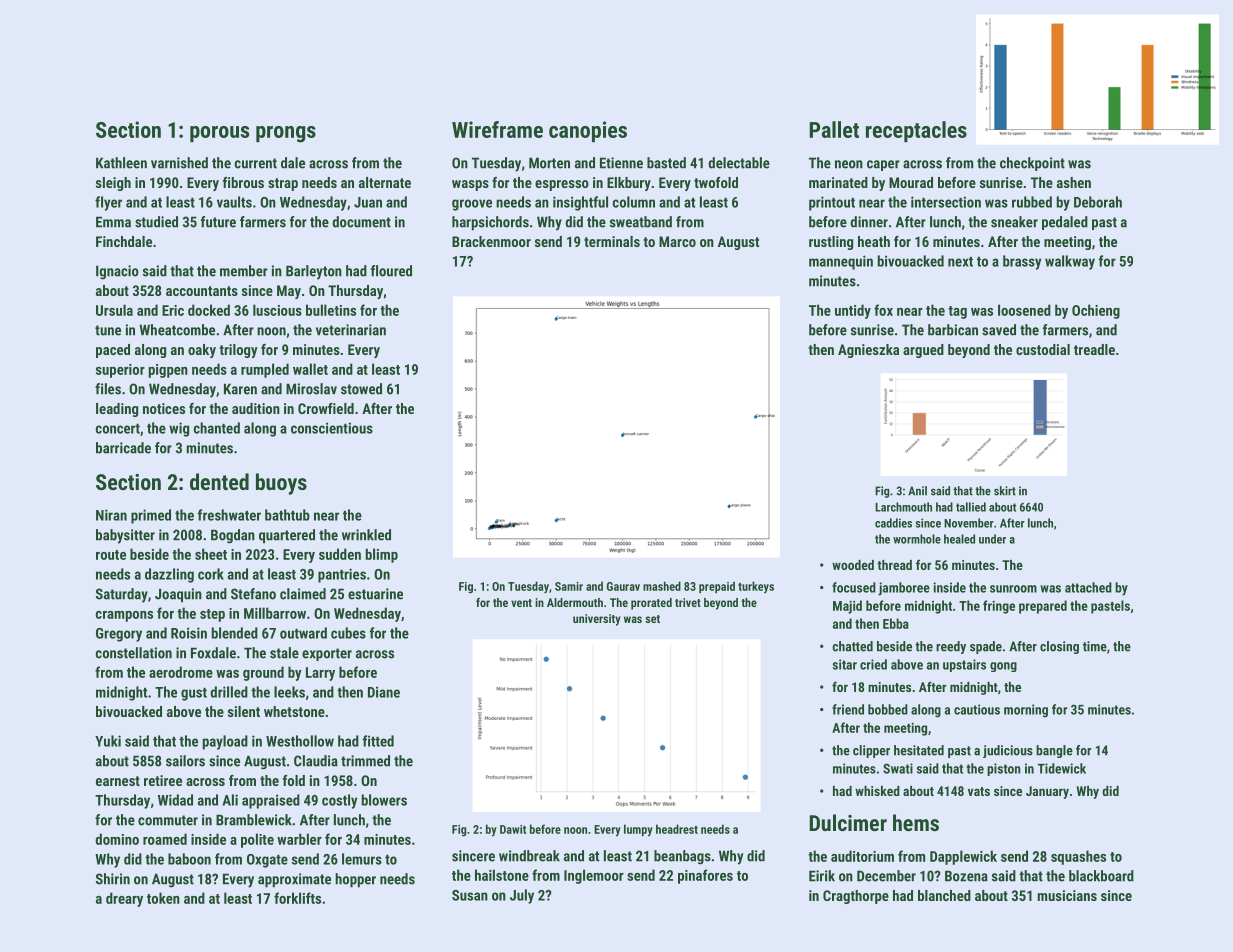  I want to click on forklifts, so click(297, 898).
